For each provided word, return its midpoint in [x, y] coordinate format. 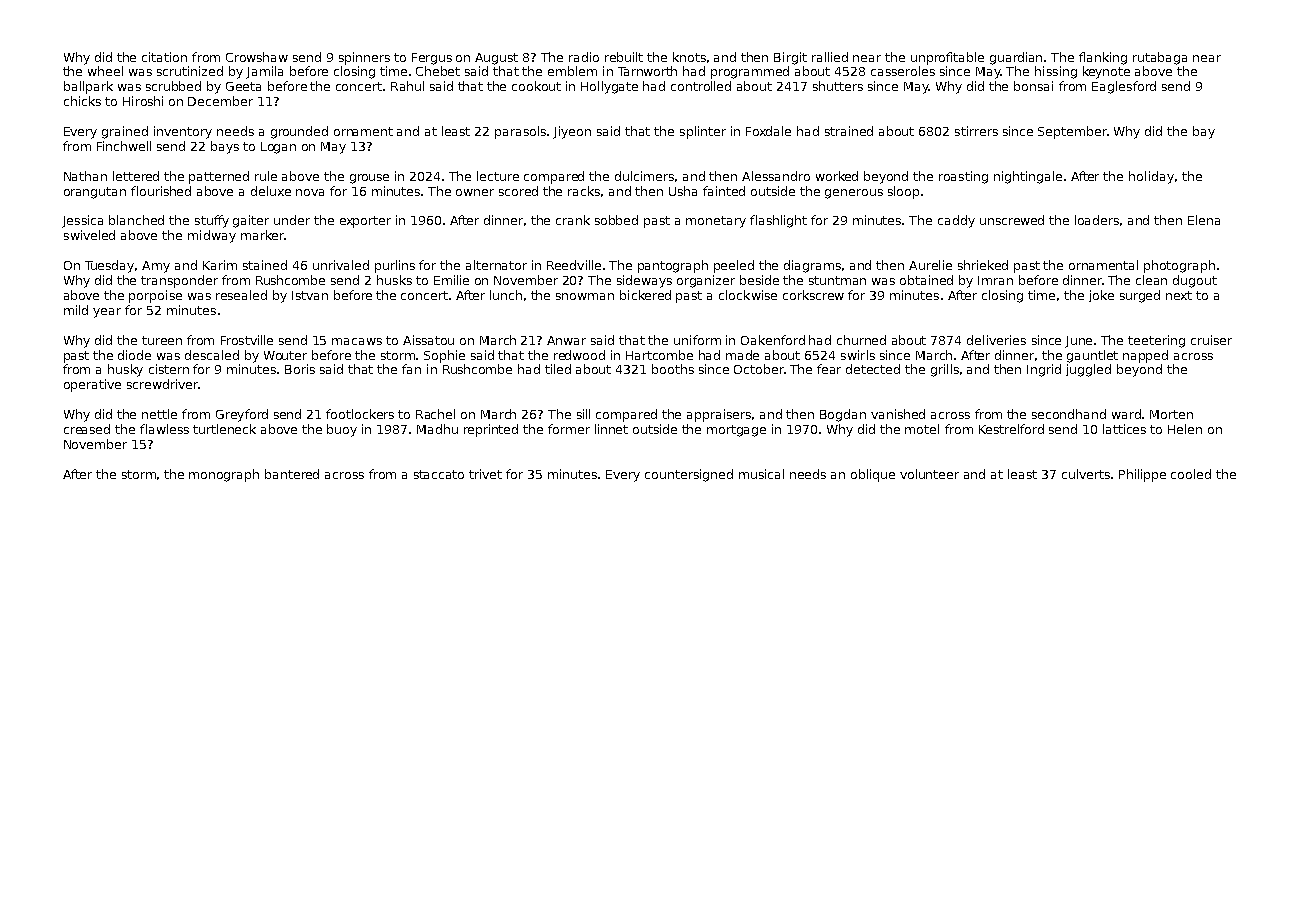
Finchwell [124, 146]
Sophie [444, 356]
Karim [220, 265]
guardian [1016, 58]
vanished [898, 414]
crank [573, 220]
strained [849, 131]
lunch [506, 295]
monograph [224, 475]
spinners [364, 58]
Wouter [285, 355]
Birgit [790, 58]
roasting [963, 177]
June [1078, 342]
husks [394, 280]
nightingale [1028, 177]
